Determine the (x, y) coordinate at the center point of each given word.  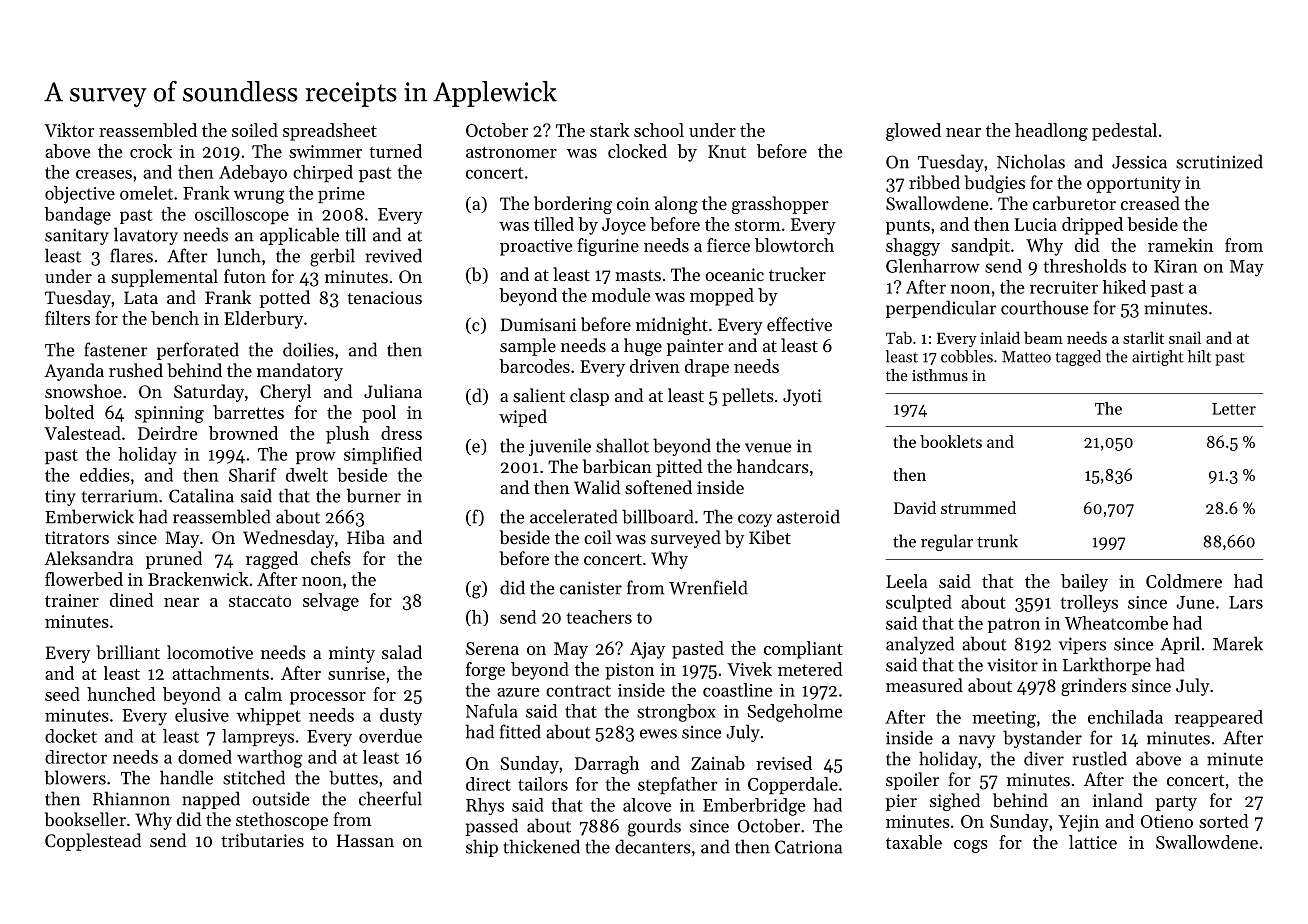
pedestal (1124, 132)
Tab (899, 337)
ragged (272, 560)
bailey (1084, 583)
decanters (653, 846)
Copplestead (93, 842)
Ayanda (74, 372)
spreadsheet (330, 132)
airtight (1158, 358)
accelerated (574, 516)
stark (610, 130)
